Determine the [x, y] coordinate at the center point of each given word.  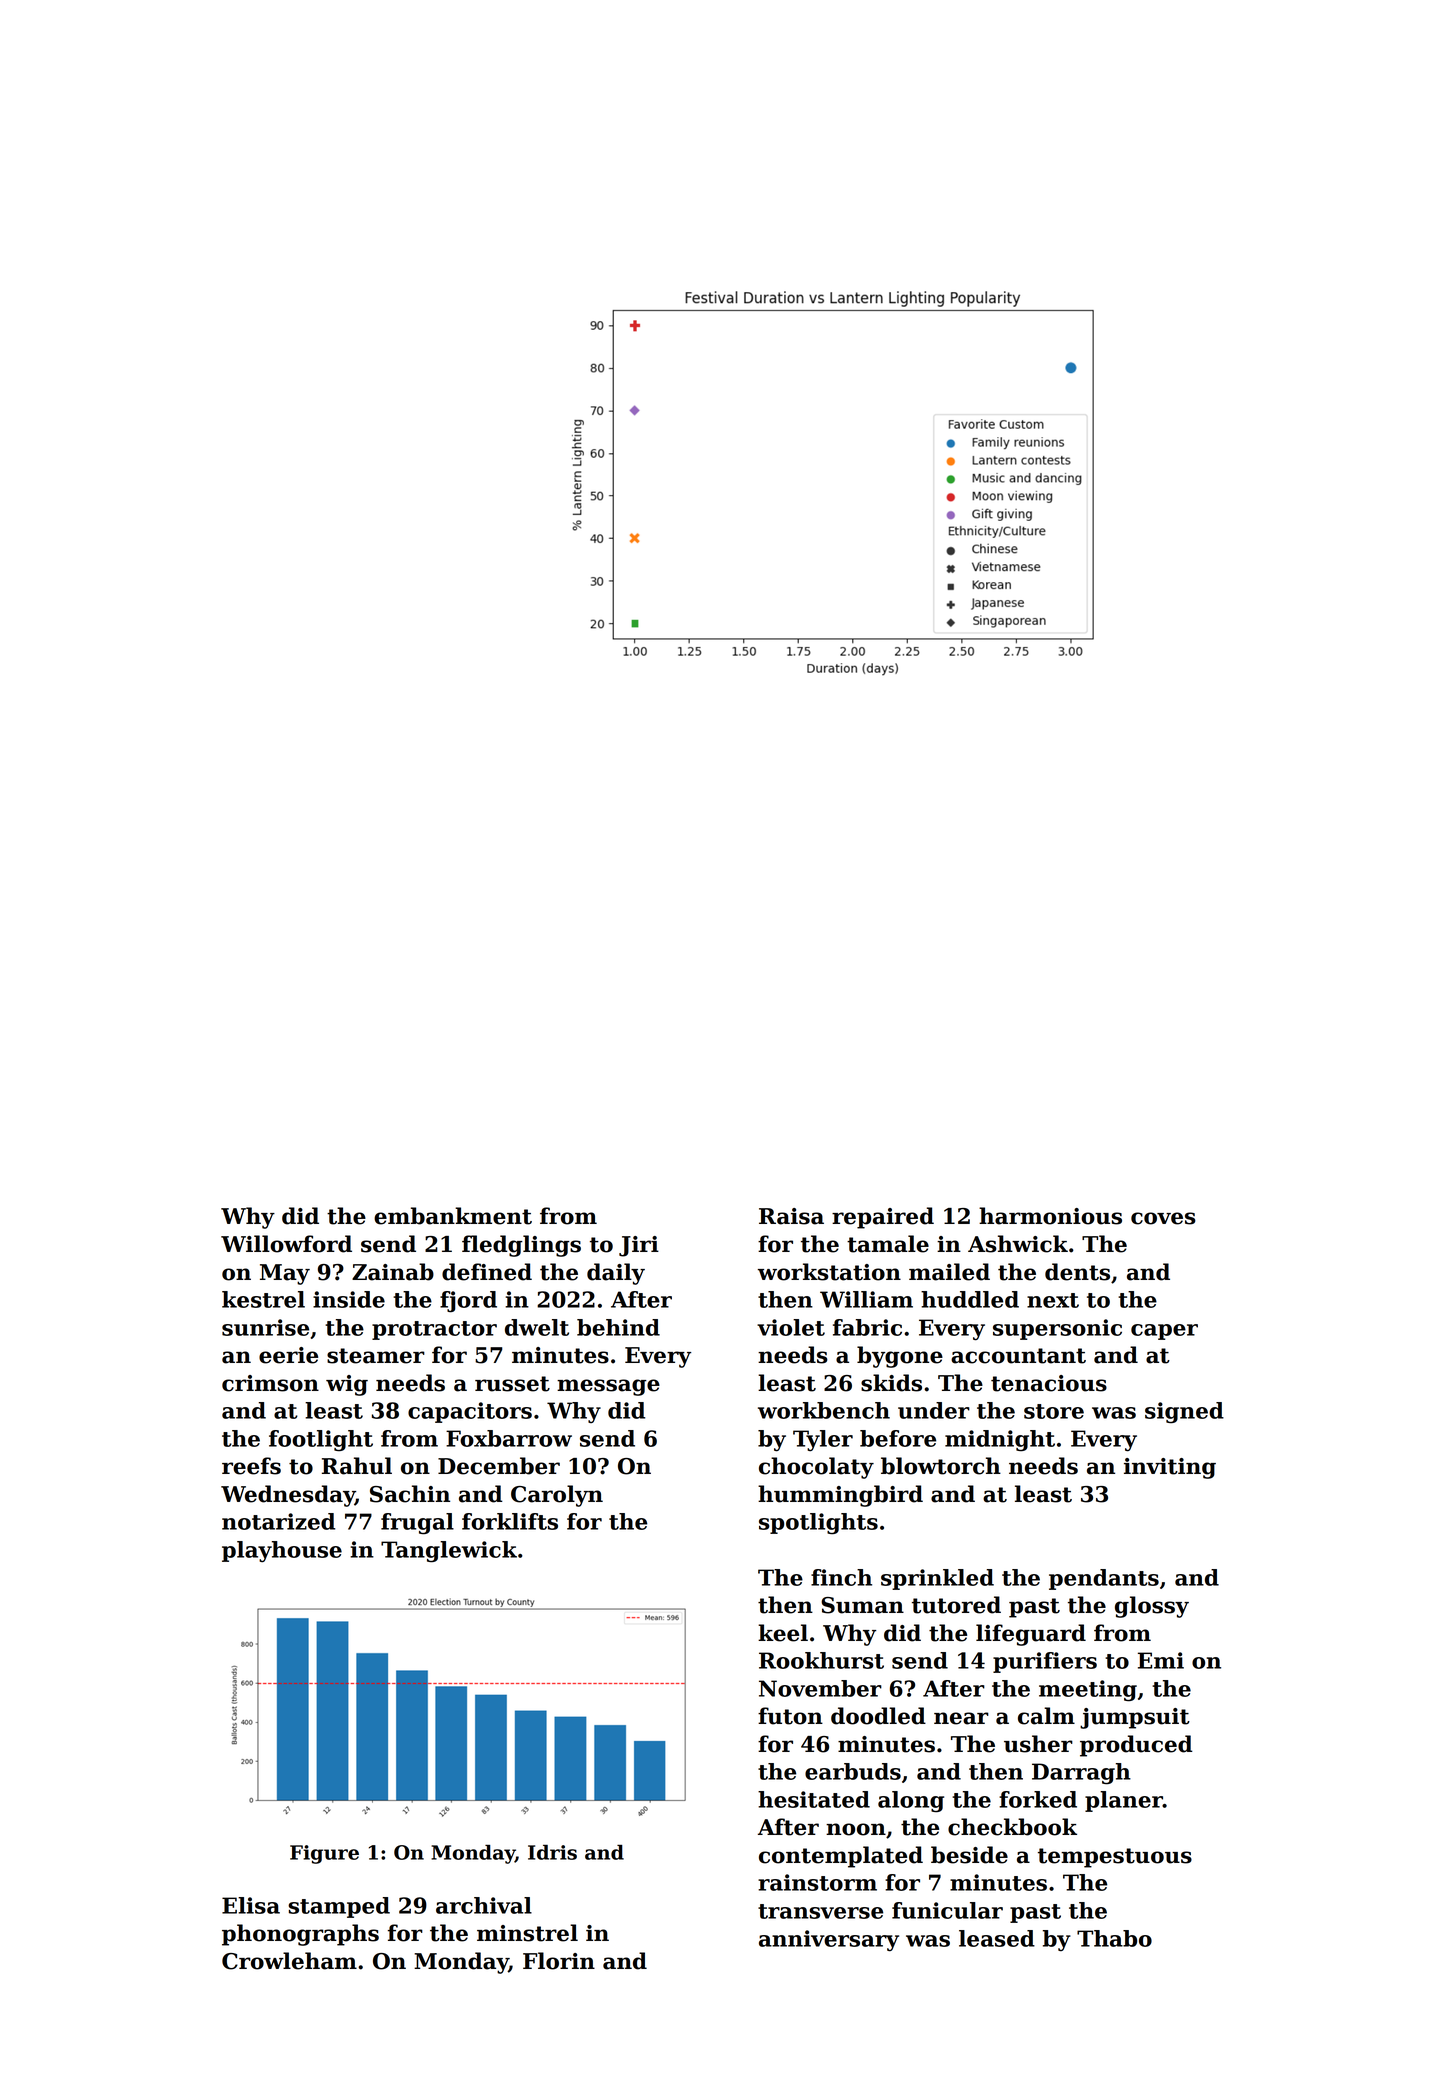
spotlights [818, 1524]
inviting [1170, 1468]
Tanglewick [449, 1552]
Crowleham [289, 1961]
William [866, 1299]
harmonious [1050, 1216]
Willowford [286, 1244]
